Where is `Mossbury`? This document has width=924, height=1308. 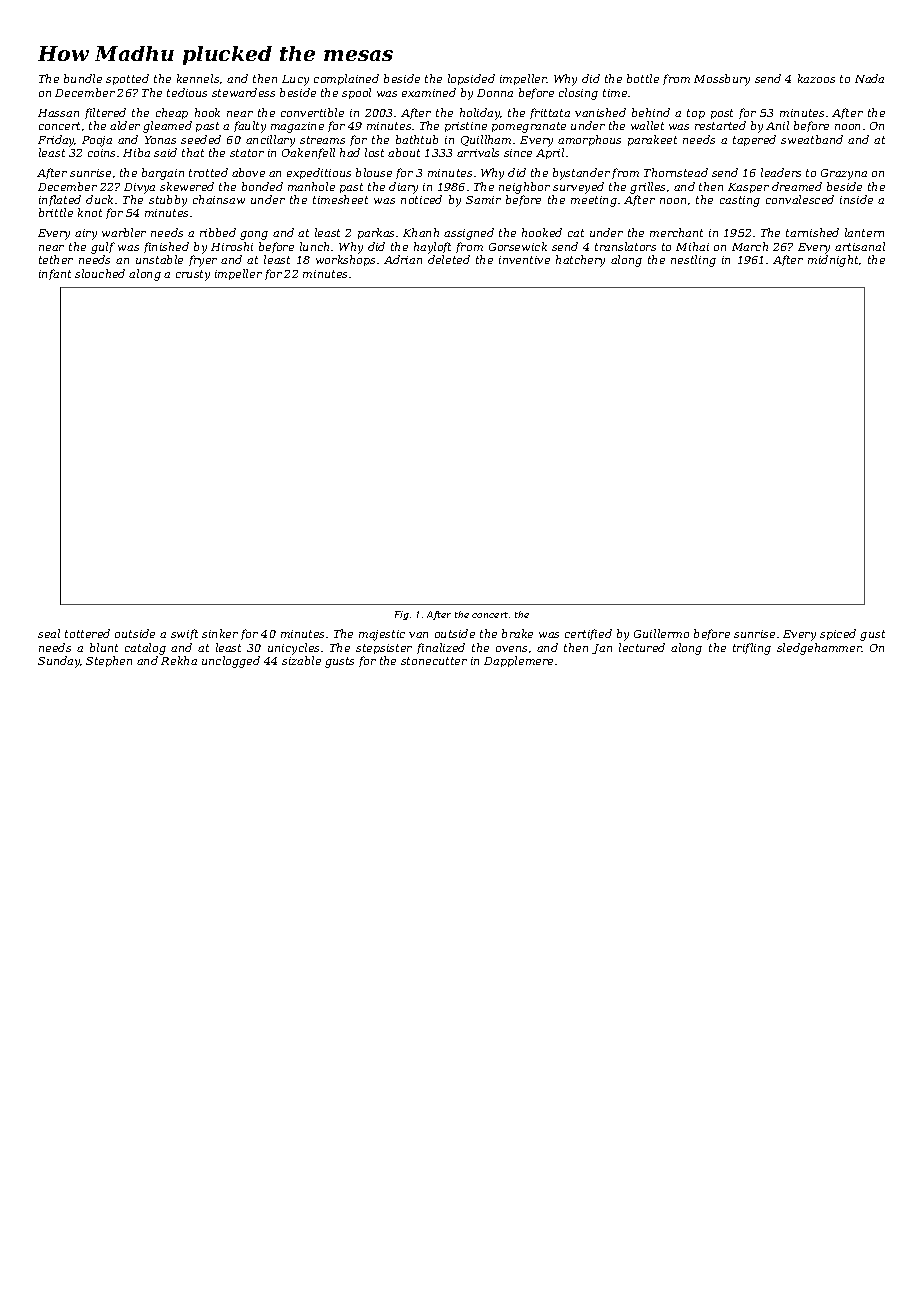 Mossbury is located at coordinates (722, 80).
